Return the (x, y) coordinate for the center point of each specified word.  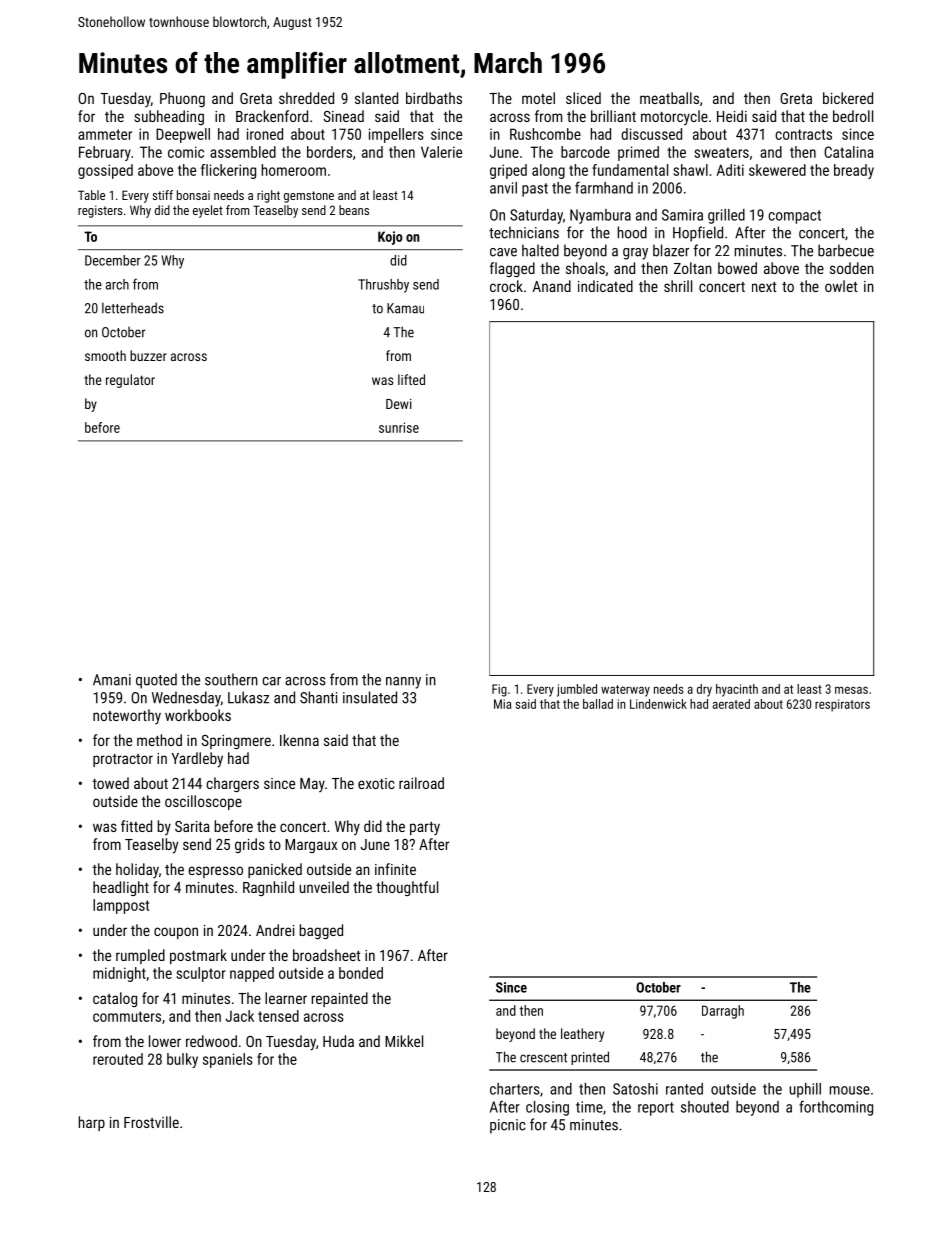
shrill (678, 286)
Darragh (723, 1012)
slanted (376, 98)
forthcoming (836, 1108)
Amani (112, 680)
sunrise (399, 427)
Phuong (182, 99)
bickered (848, 98)
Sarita (192, 826)
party (425, 829)
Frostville (151, 1122)
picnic (508, 1126)
